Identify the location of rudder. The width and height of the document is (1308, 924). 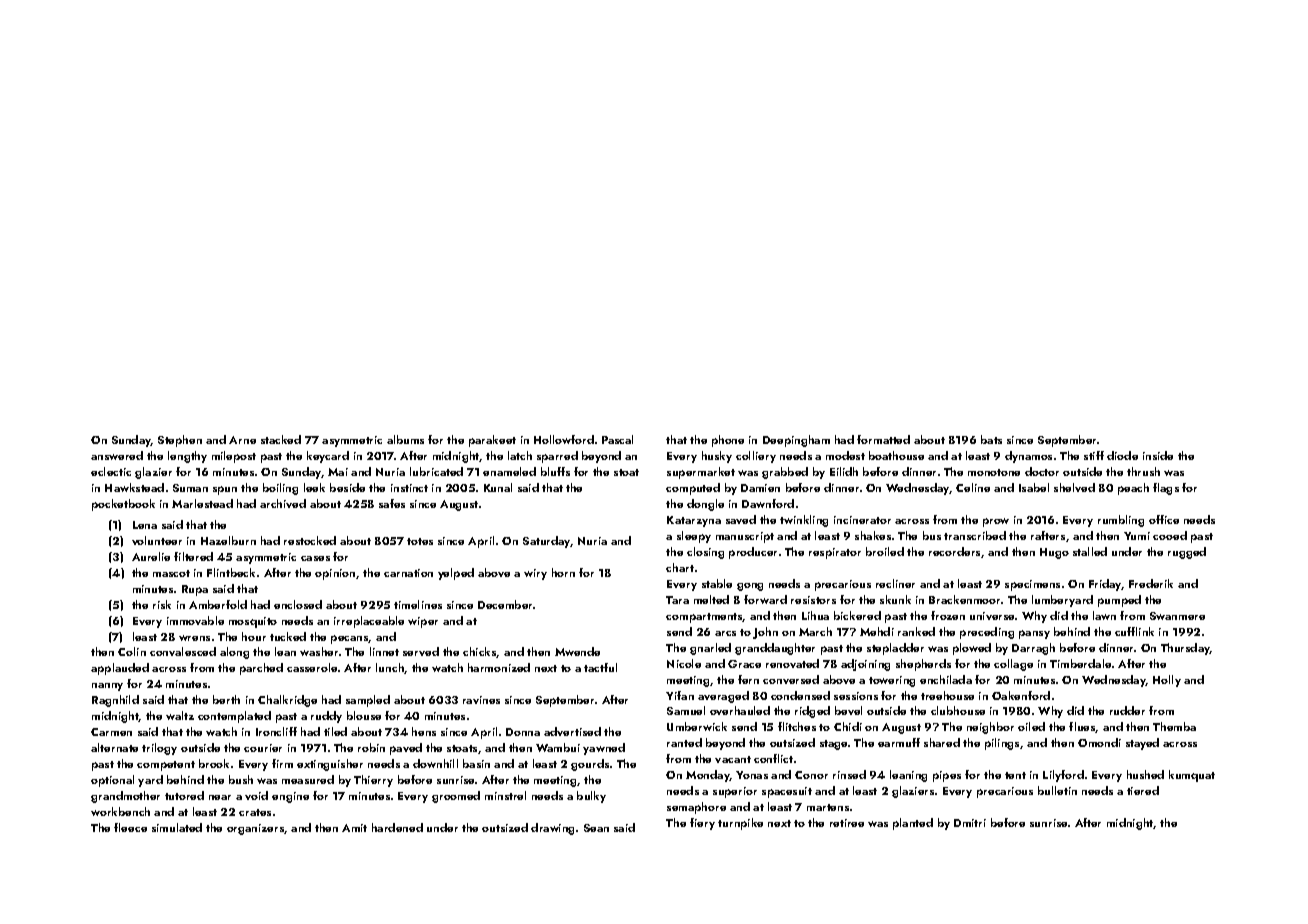
(1127, 710).
